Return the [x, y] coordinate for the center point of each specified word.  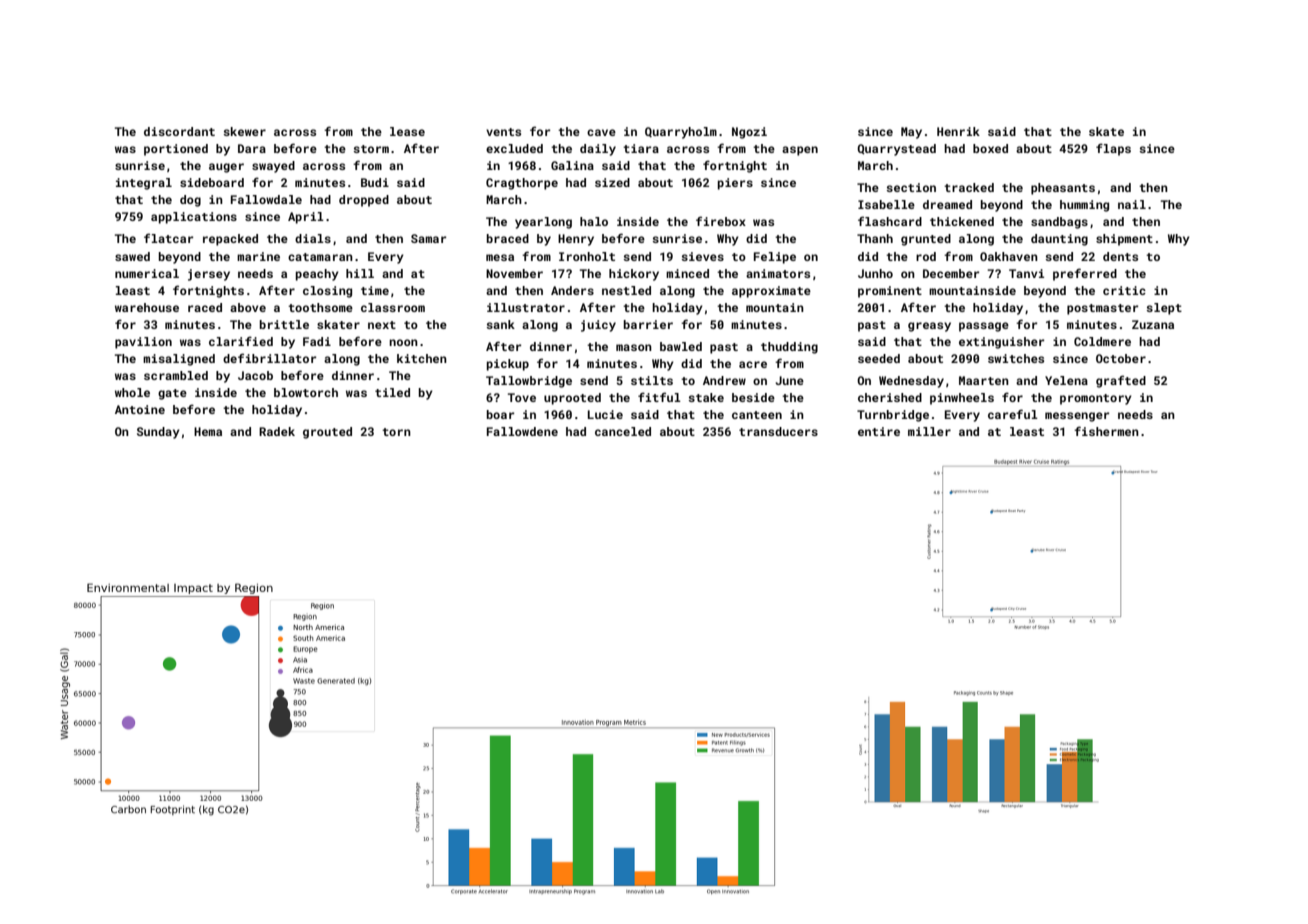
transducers [778, 431]
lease [407, 131]
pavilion [143, 343]
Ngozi [749, 133]
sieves [702, 256]
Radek [277, 431]
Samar [428, 238]
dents [1120, 256]
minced [687, 273]
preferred [1085, 274]
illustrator [526, 307]
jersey [209, 275]
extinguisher [1001, 343]
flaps [1113, 149]
